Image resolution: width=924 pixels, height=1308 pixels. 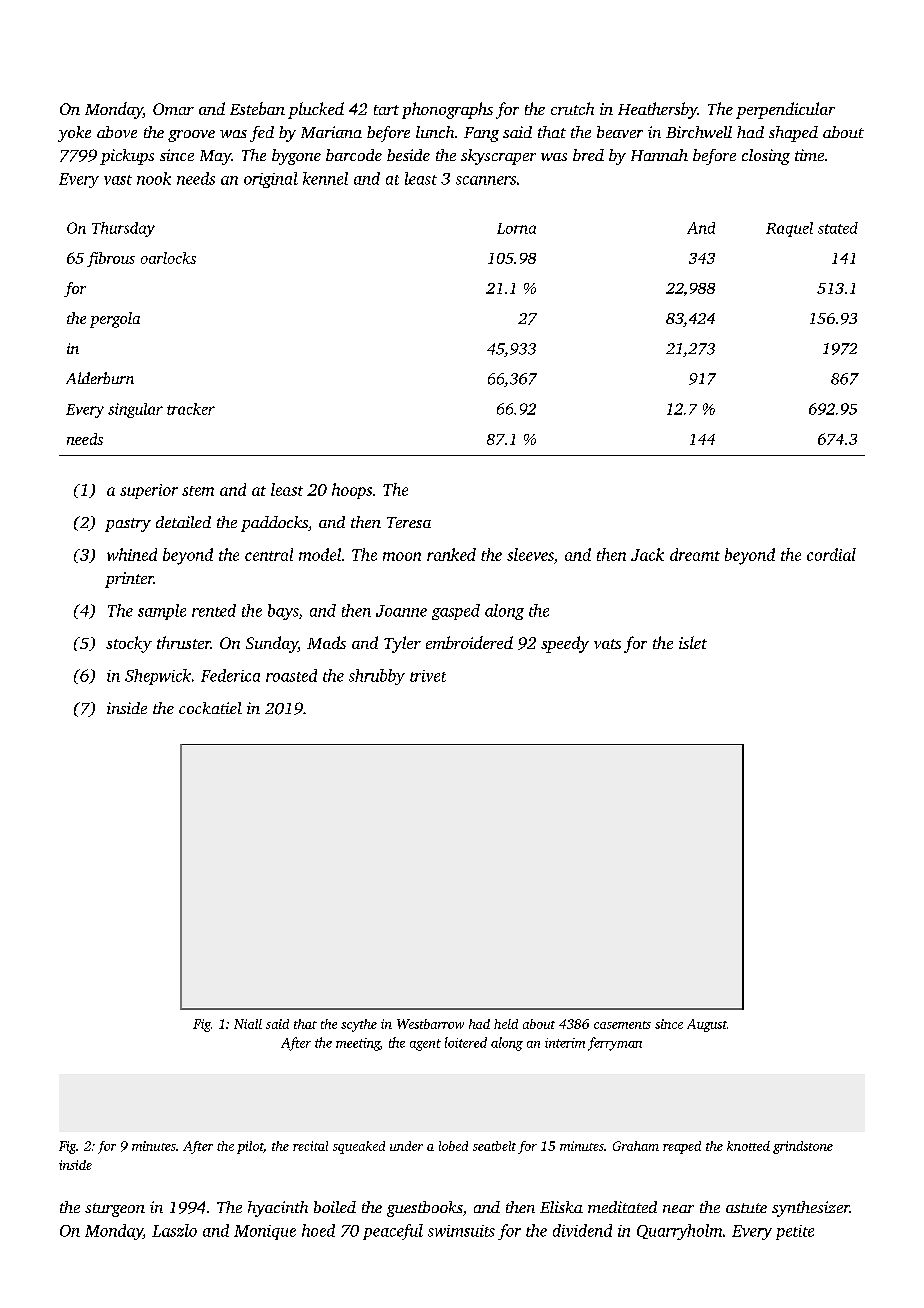 What do you see at coordinates (607, 644) in the screenshot?
I see `vats` at bounding box center [607, 644].
